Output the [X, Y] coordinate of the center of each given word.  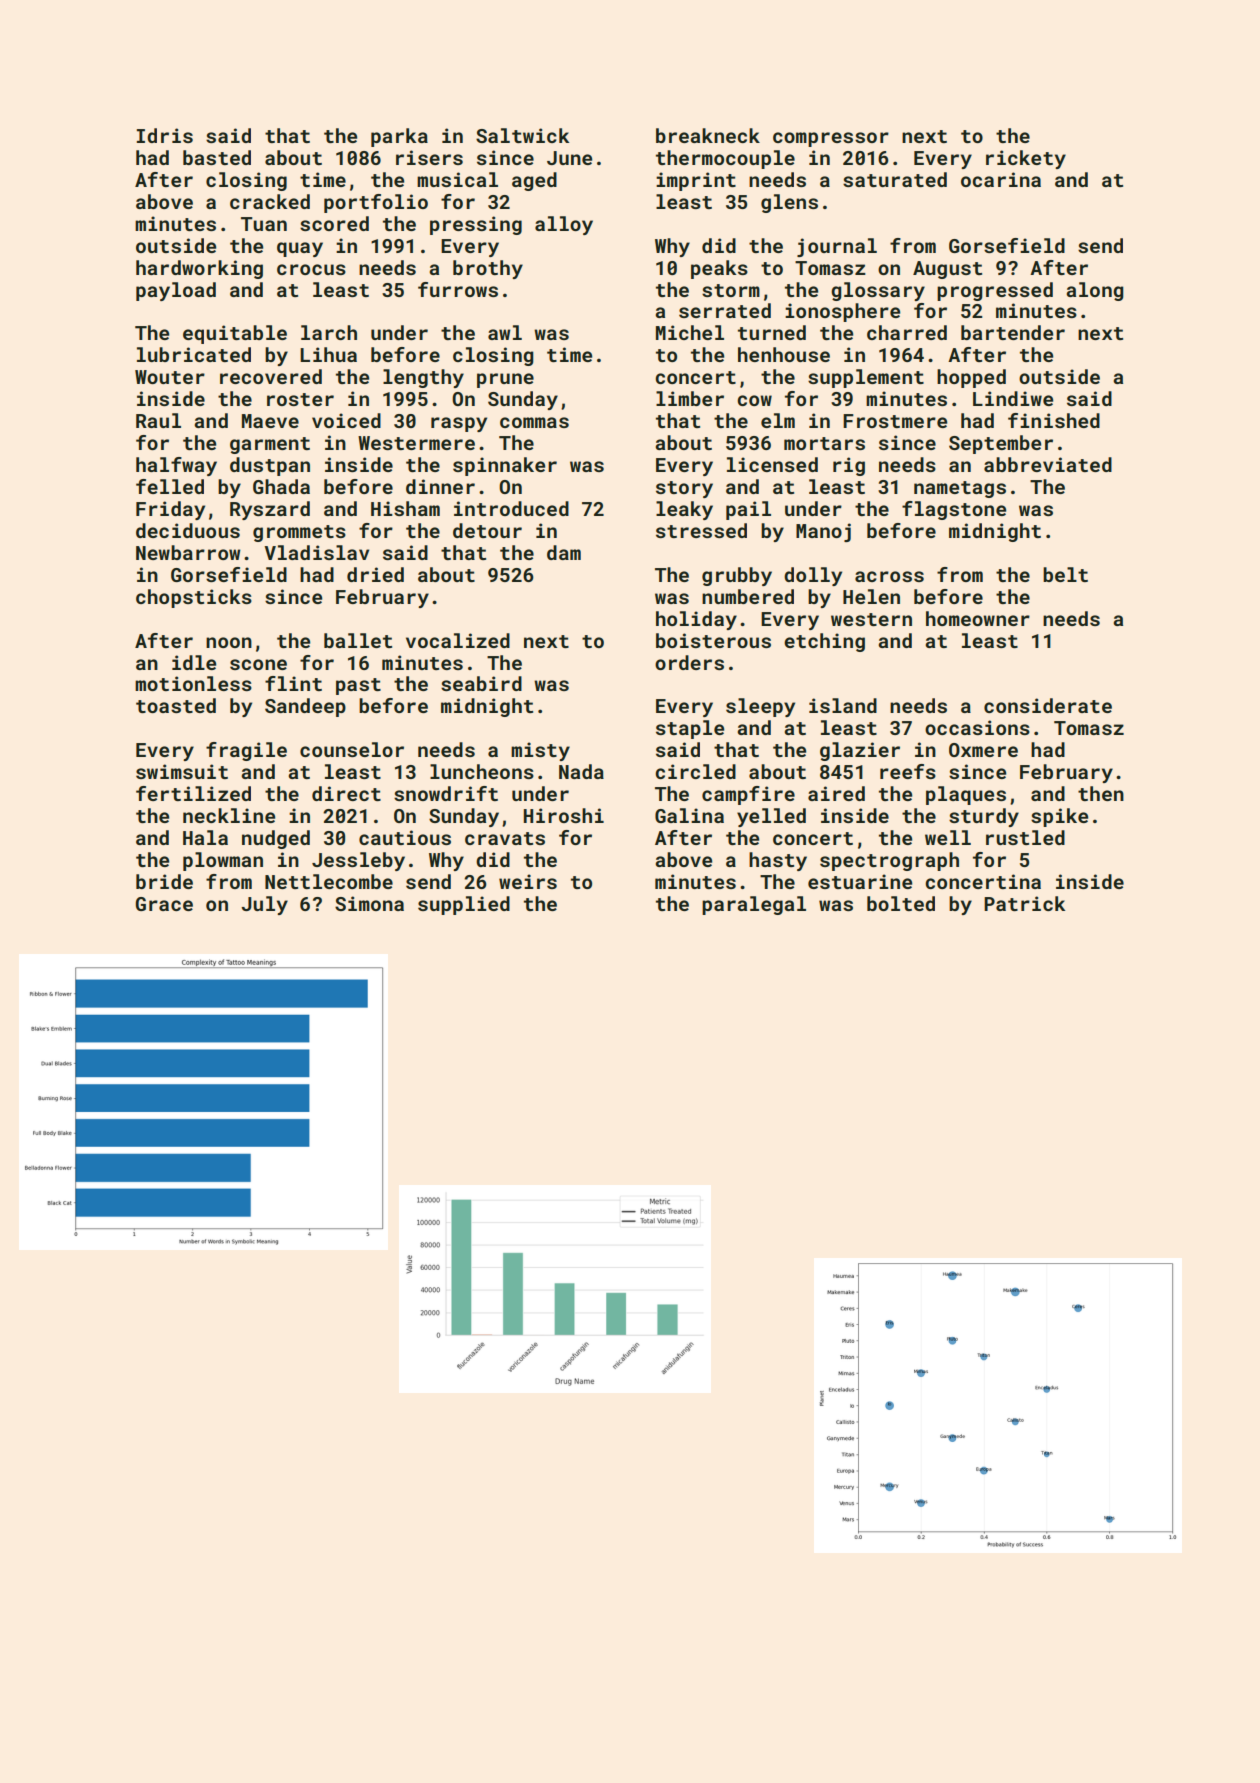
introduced [511, 508]
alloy [564, 225]
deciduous [188, 530]
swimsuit [182, 771]
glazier [860, 751]
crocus [311, 269]
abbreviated [1048, 464]
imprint [696, 181]
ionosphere [842, 312]
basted [217, 157]
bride [164, 881]
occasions [977, 727]
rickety [1026, 159]
